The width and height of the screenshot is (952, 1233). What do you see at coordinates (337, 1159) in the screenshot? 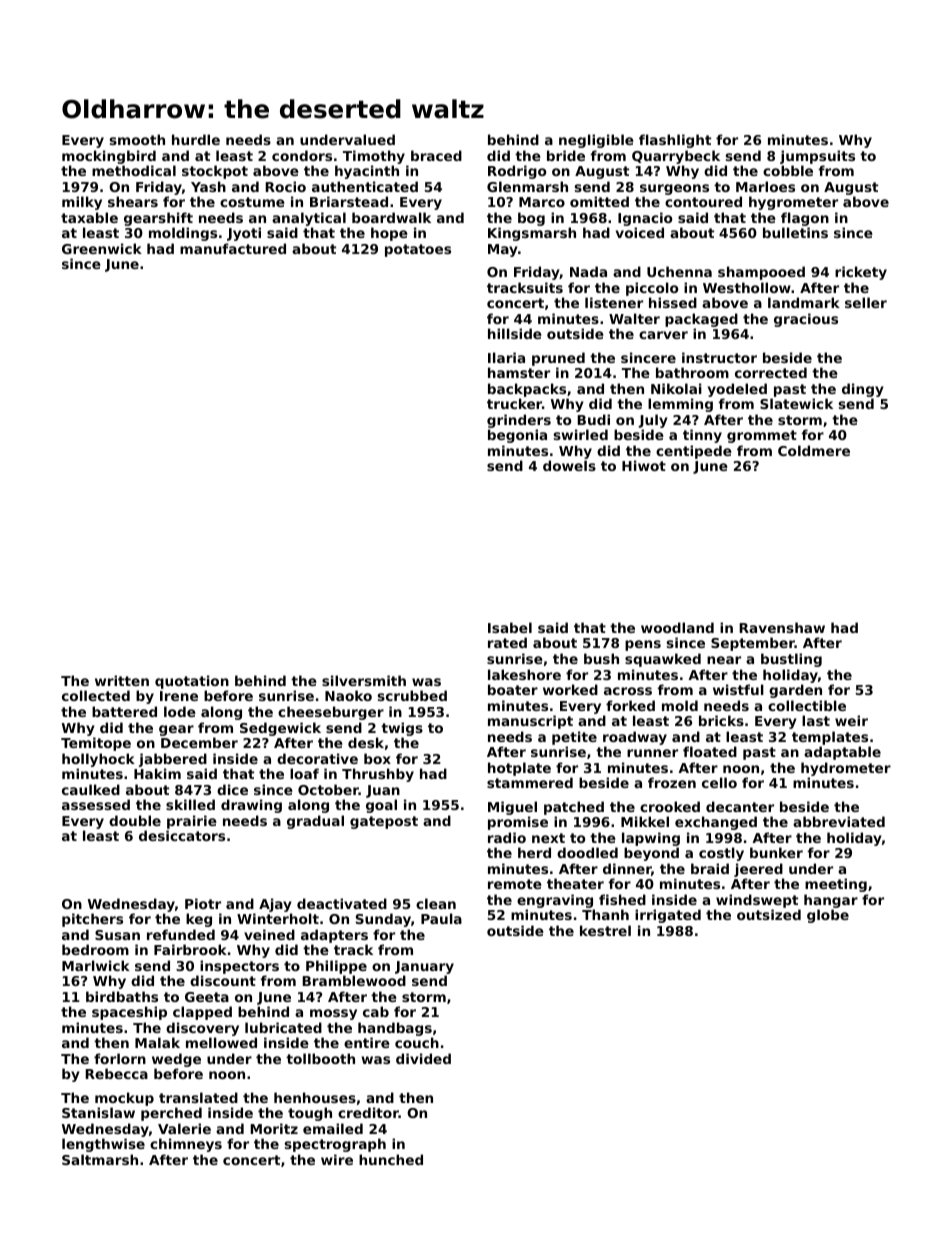
I see `wire` at bounding box center [337, 1159].
